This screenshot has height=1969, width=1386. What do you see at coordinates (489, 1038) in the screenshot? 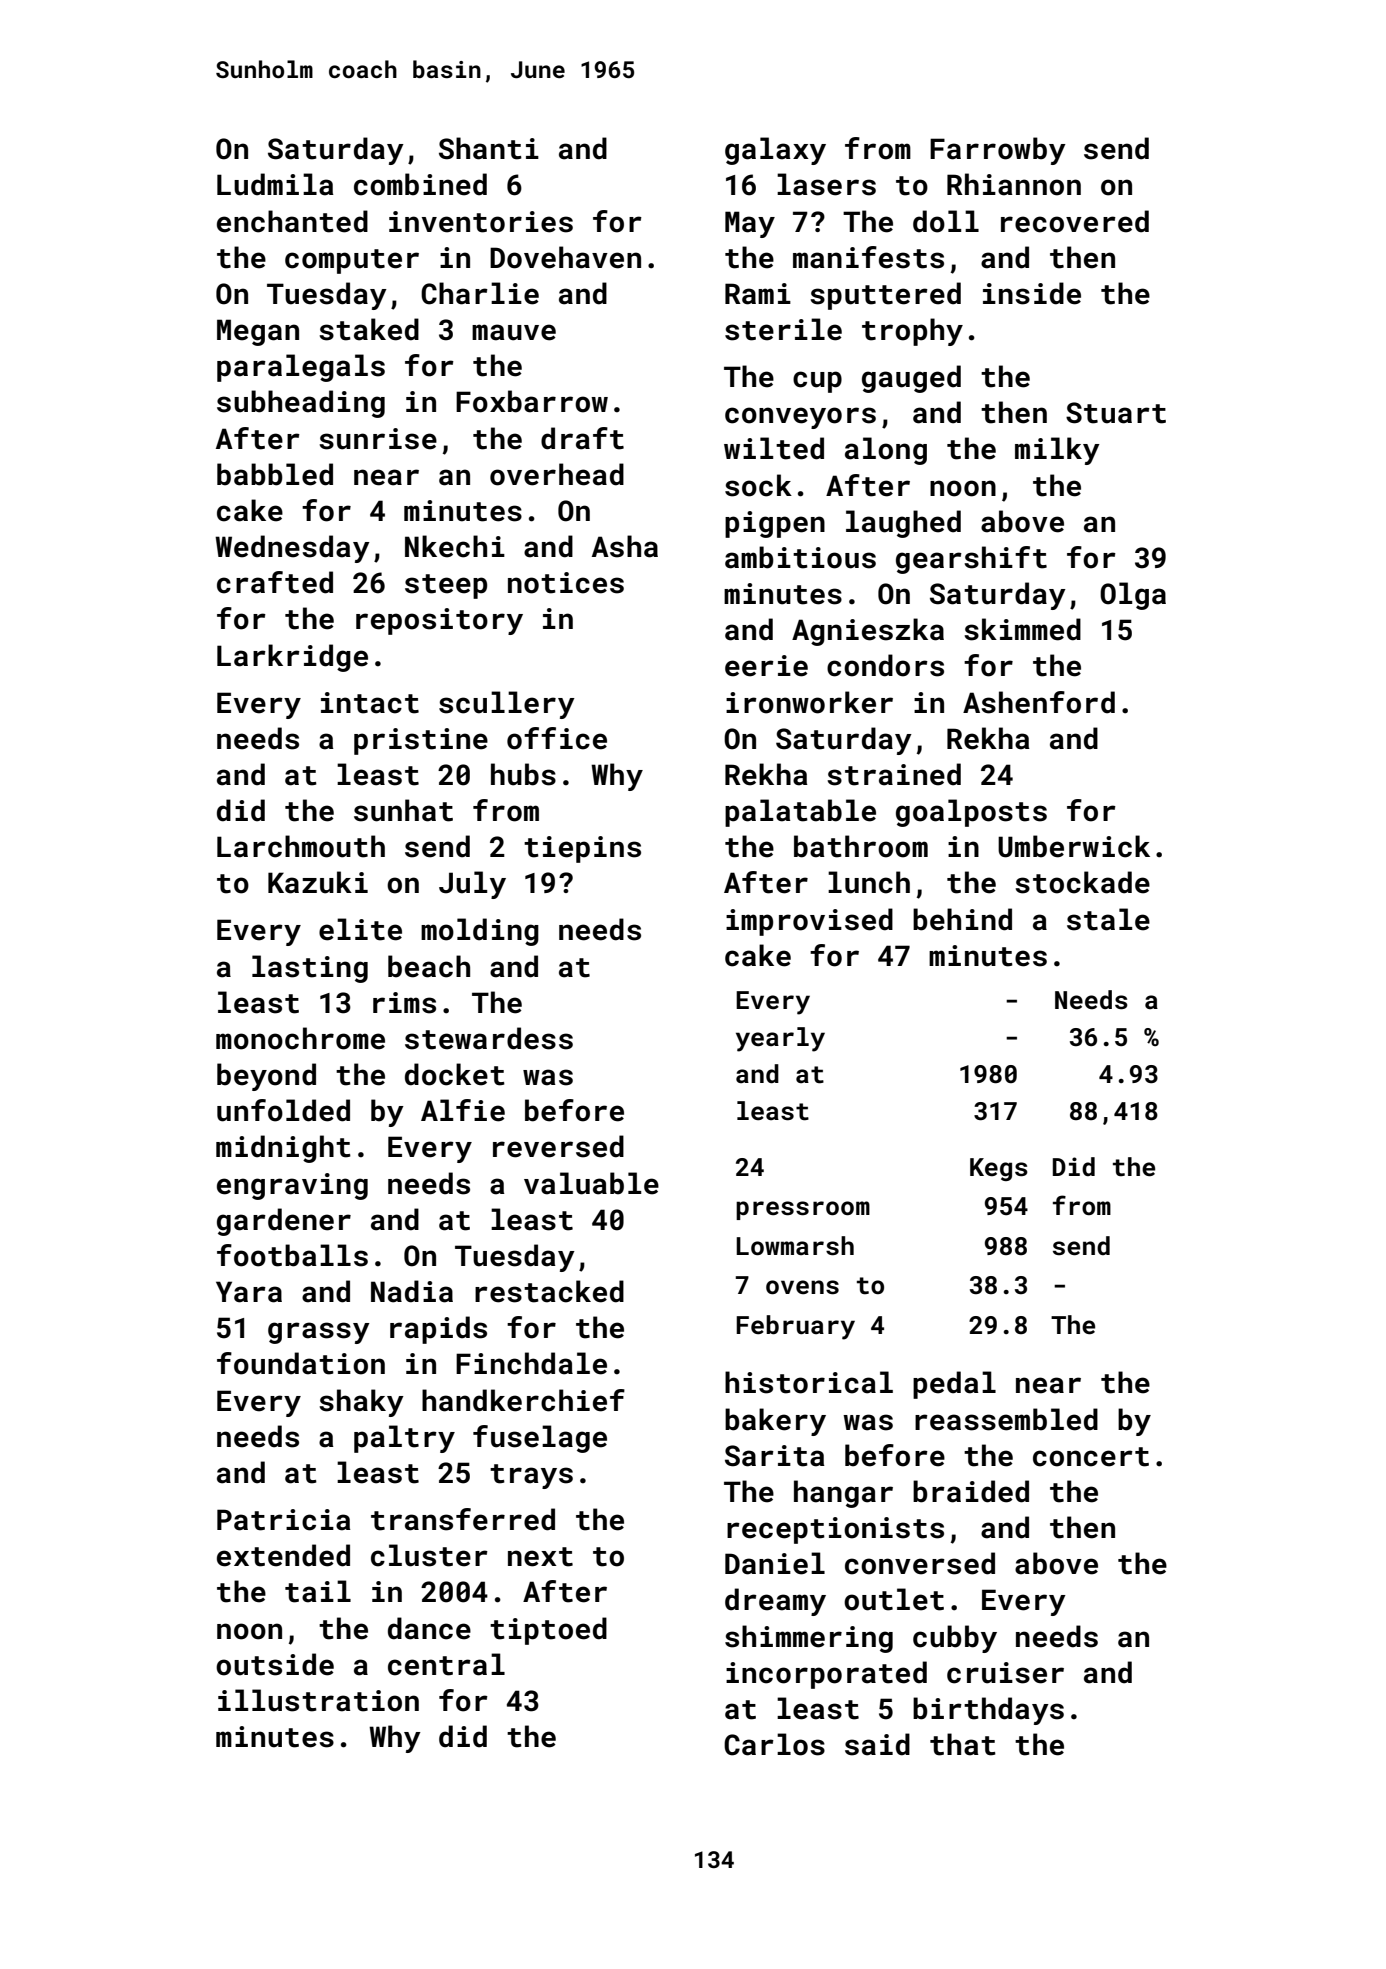
I see `stewardess` at bounding box center [489, 1038].
